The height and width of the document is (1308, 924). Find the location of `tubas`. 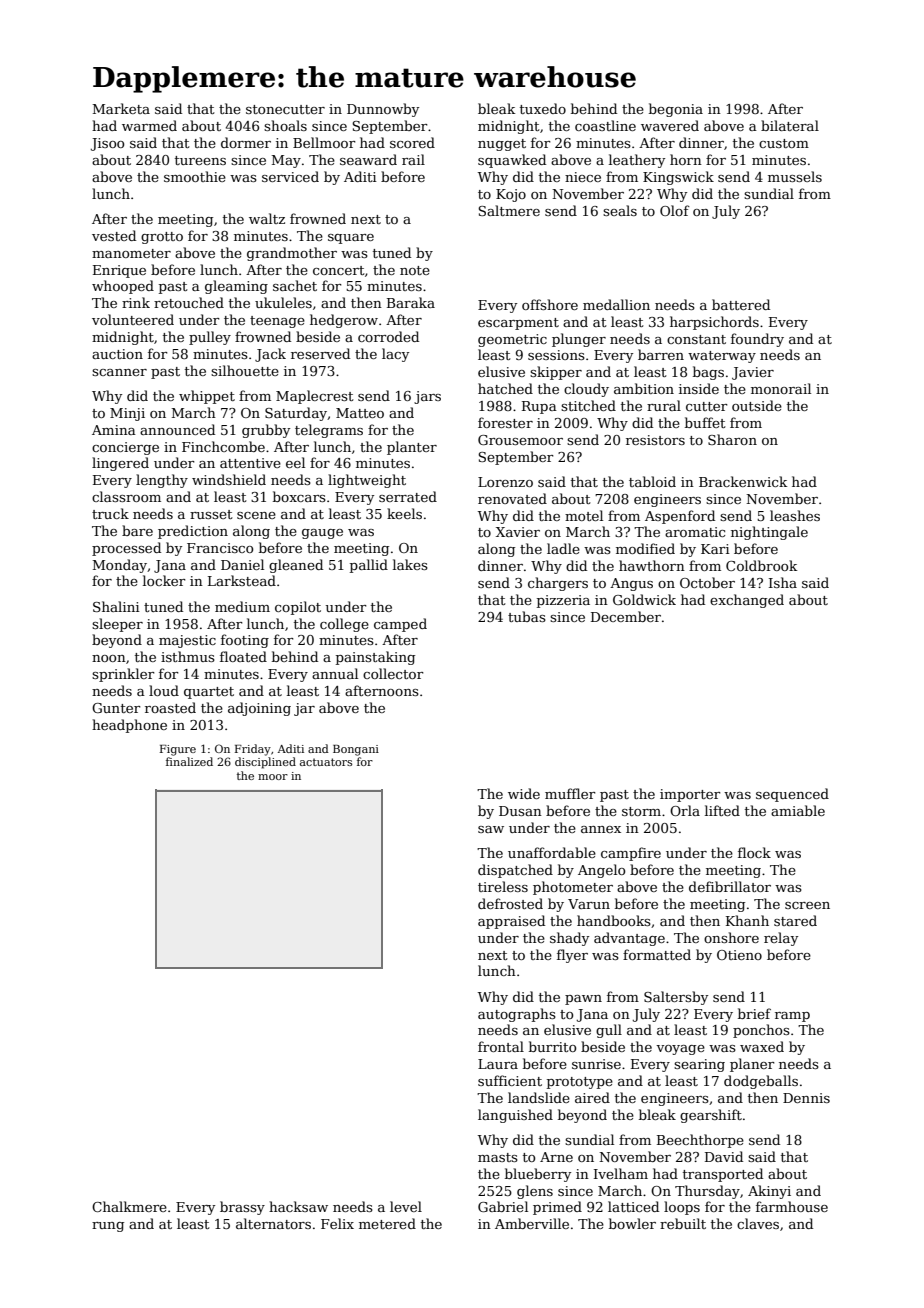

tubas is located at coordinates (527, 616).
